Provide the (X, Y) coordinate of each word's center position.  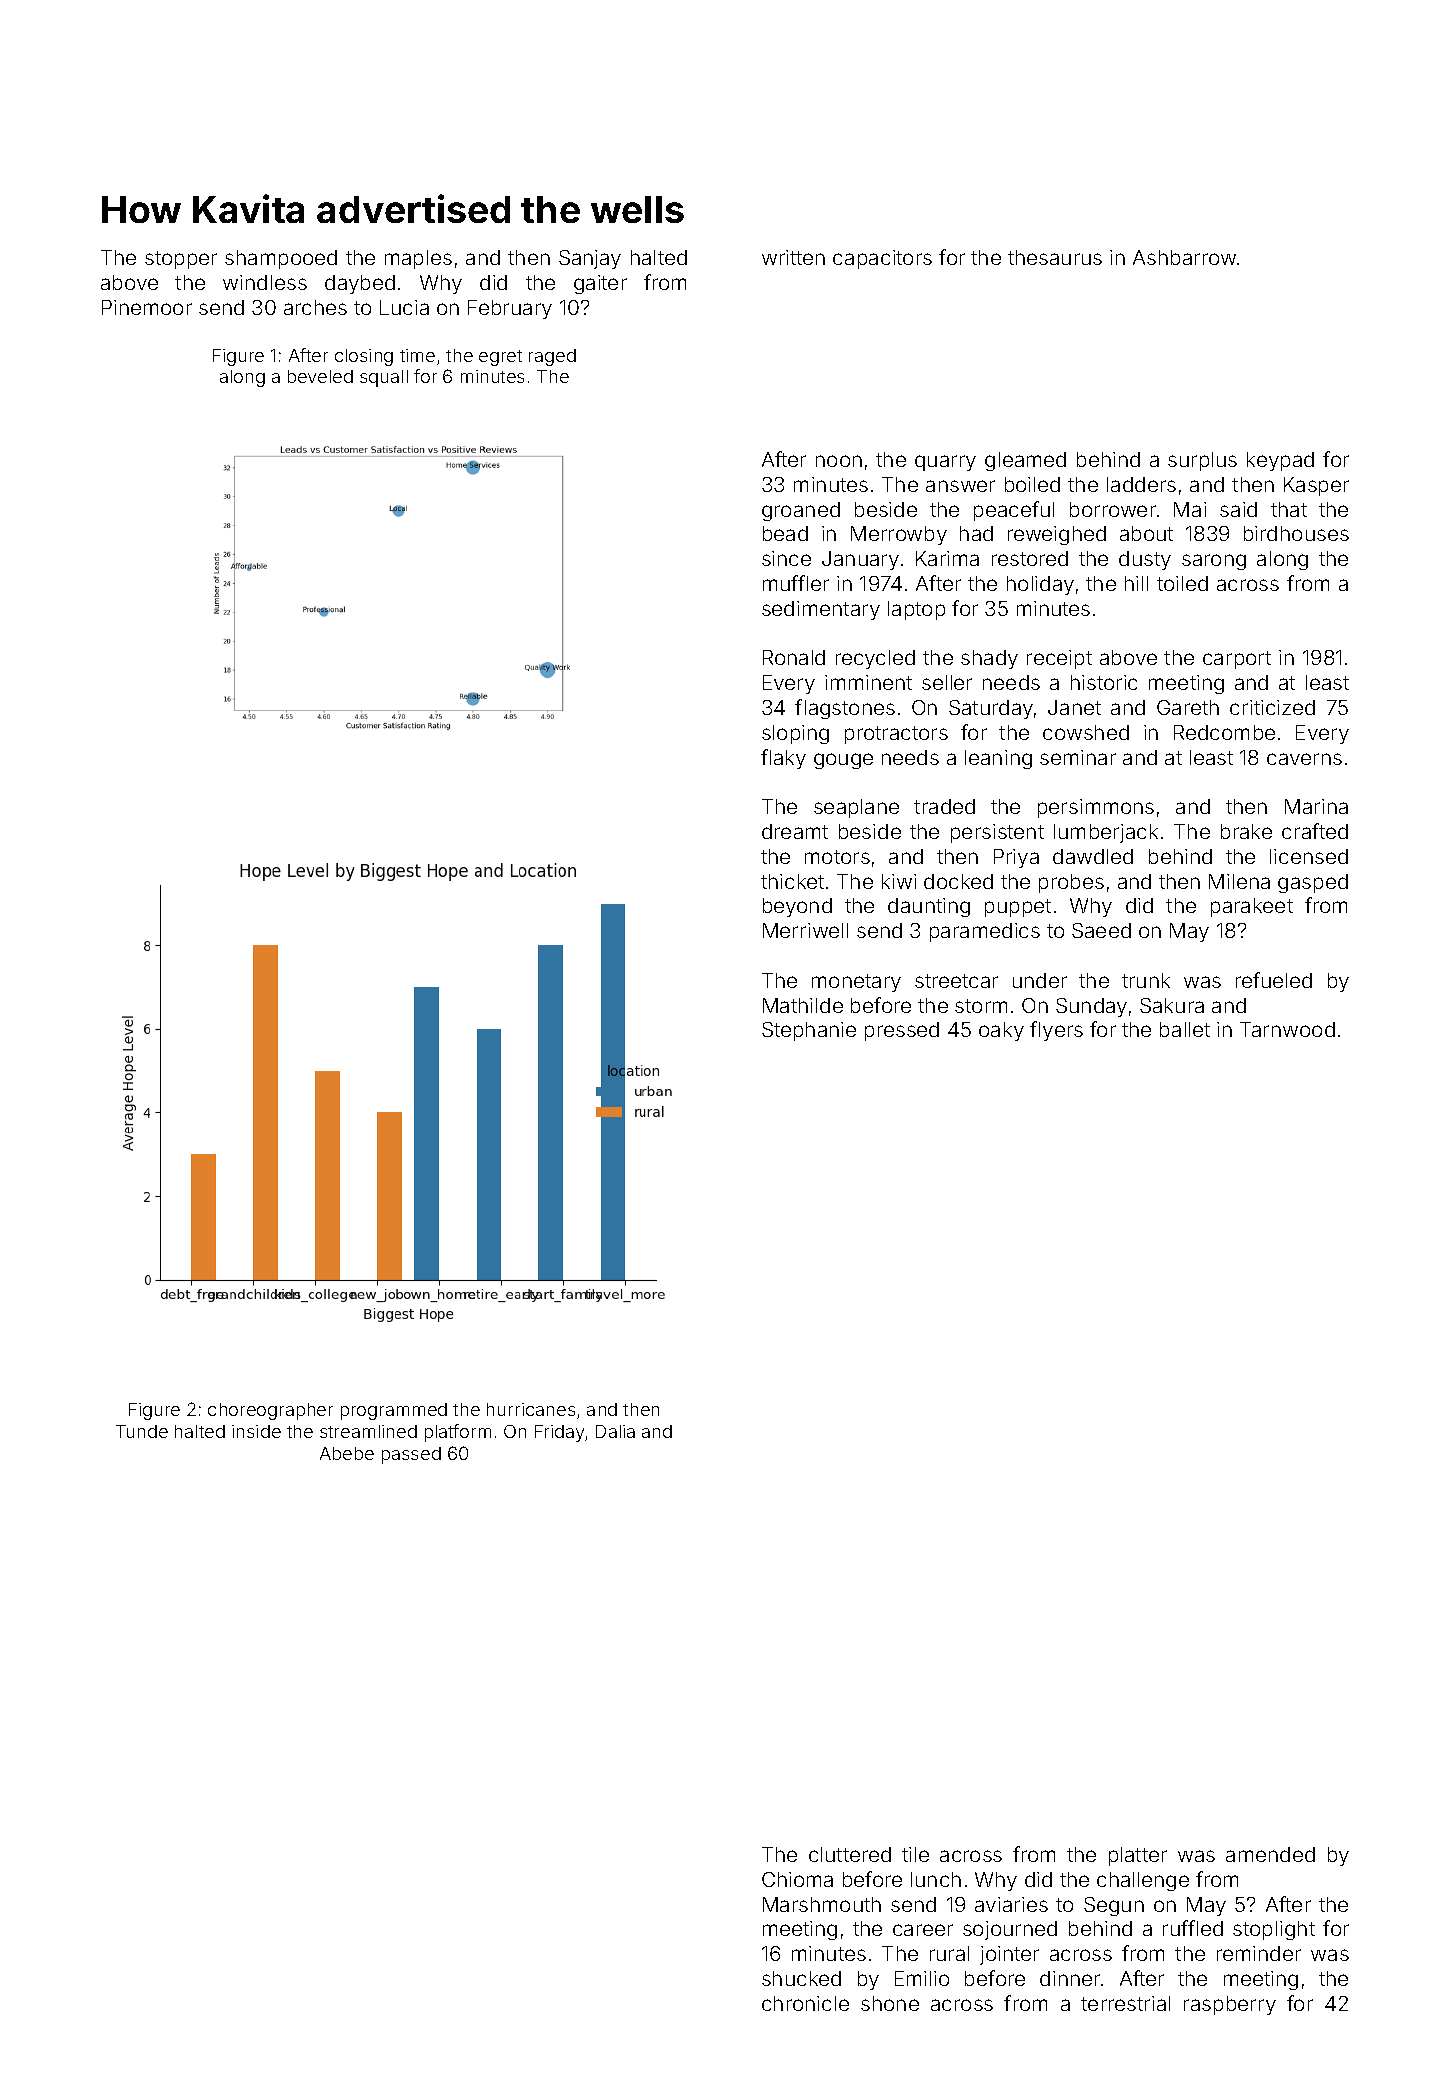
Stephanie (809, 1031)
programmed (394, 1411)
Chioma (797, 1879)
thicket (792, 881)
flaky (783, 759)
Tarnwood (1287, 1029)
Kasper (1316, 486)
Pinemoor (147, 307)
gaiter (600, 284)
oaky (1001, 1031)
